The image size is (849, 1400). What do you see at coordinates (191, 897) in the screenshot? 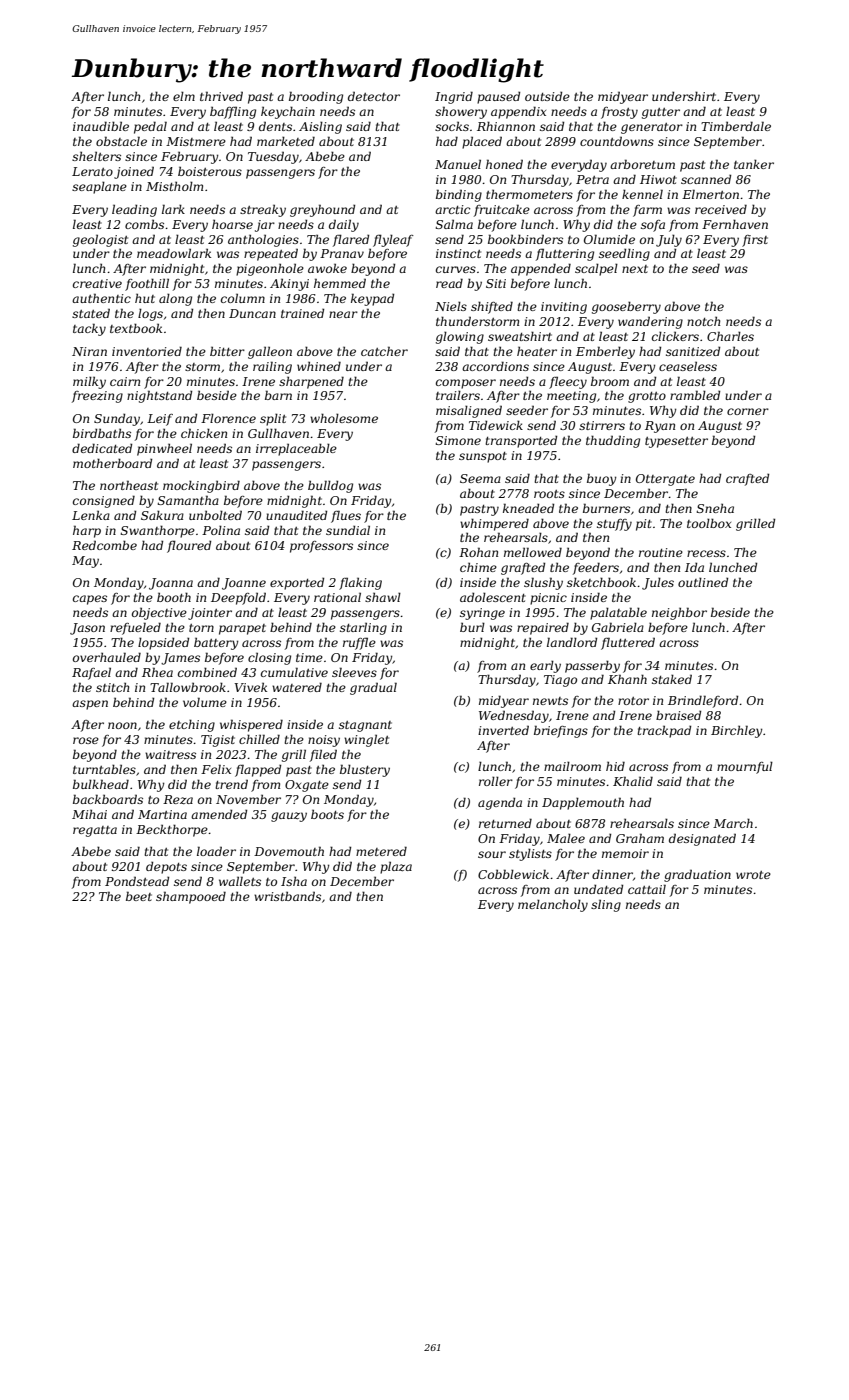
I see `shampooed` at bounding box center [191, 897].
